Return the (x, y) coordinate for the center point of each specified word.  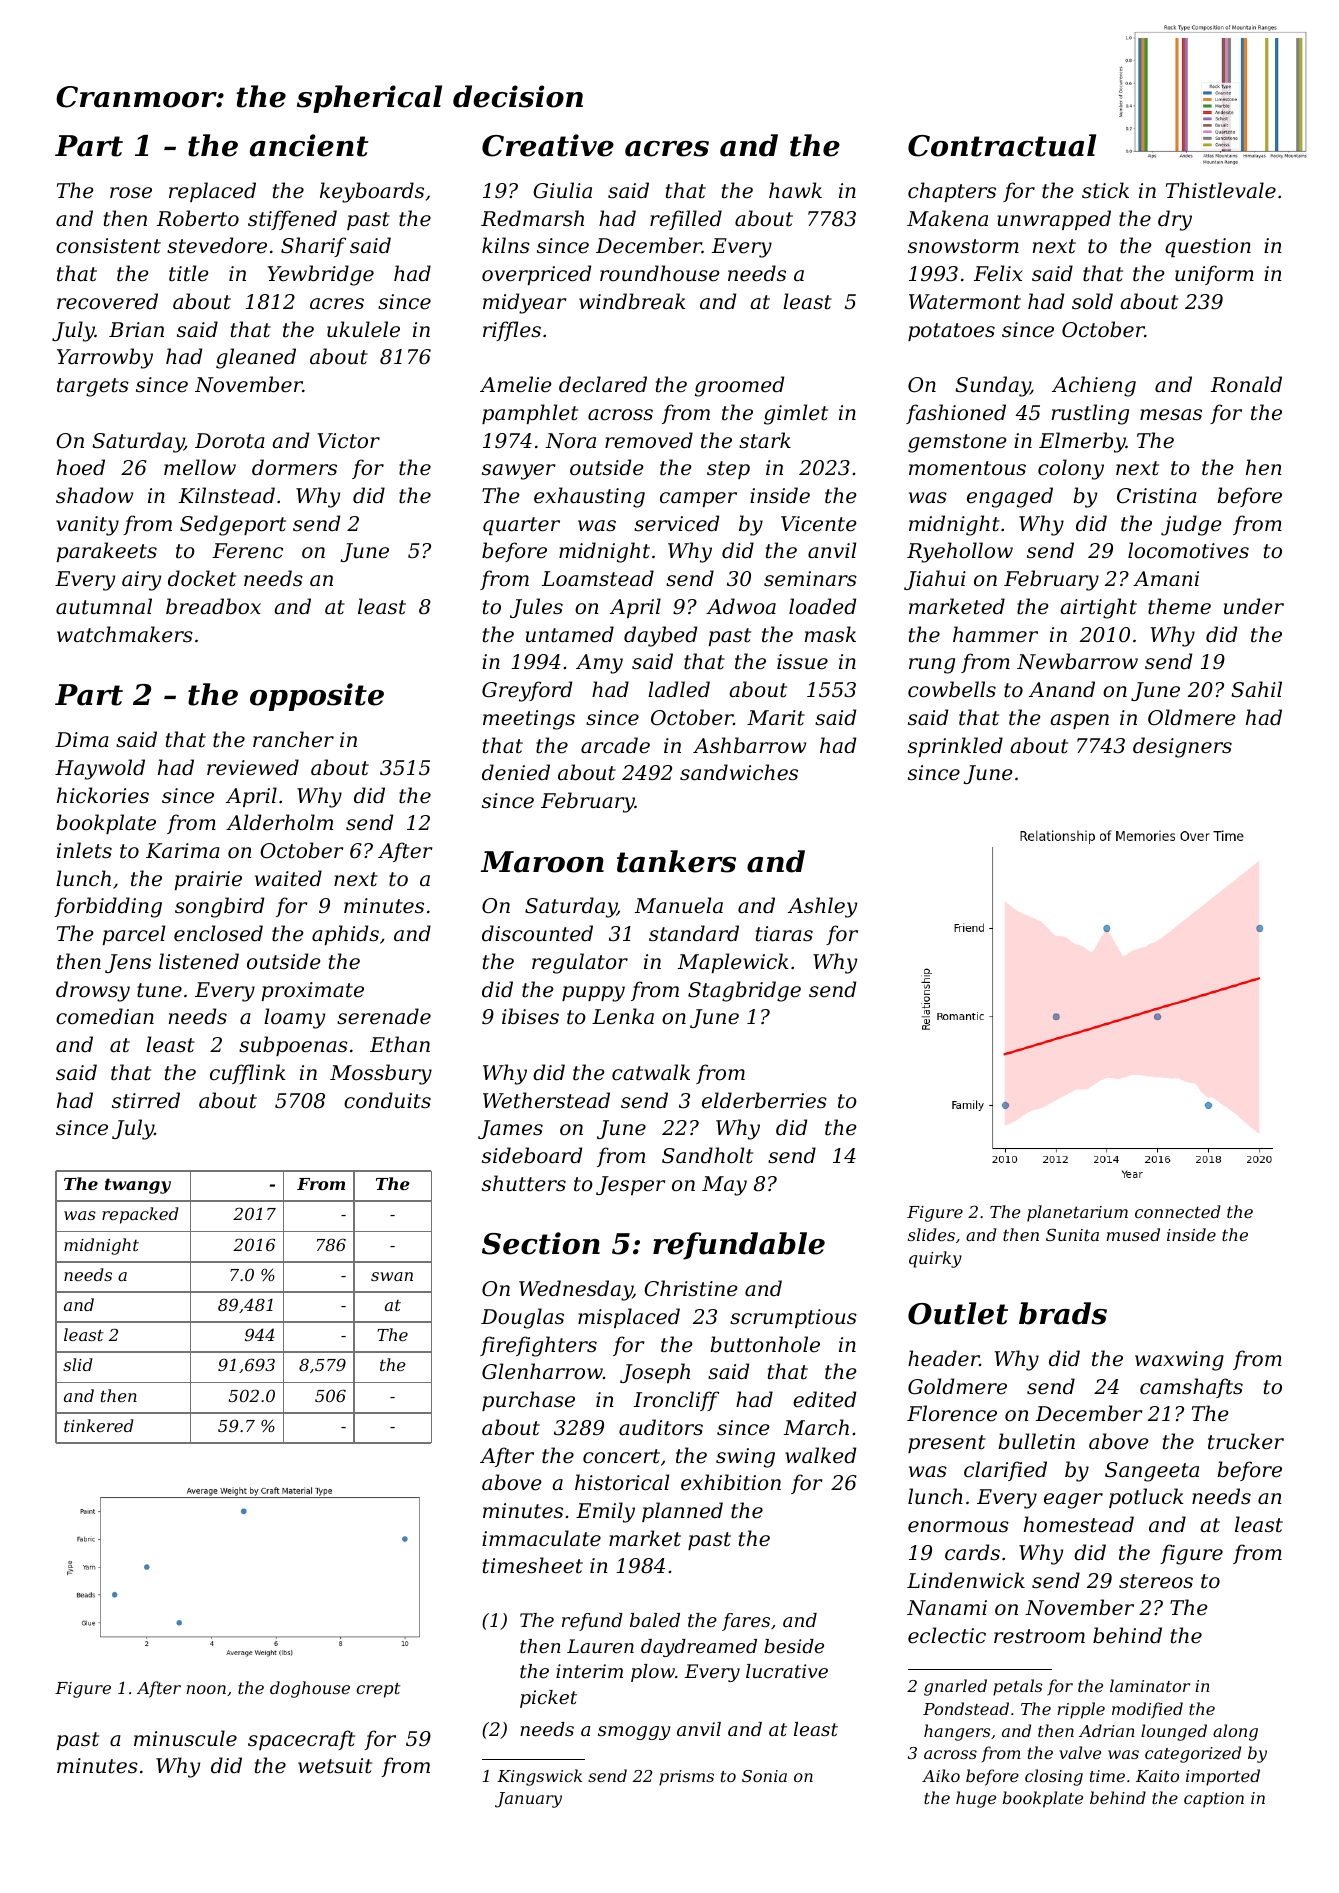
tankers (676, 861)
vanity (88, 526)
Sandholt (707, 1155)
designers (1182, 747)
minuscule (185, 1738)
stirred (146, 1100)
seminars (810, 578)
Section (541, 1243)
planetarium (1077, 1213)
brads (1063, 1313)
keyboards (372, 192)
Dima (82, 740)
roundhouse (659, 273)
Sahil (1256, 689)
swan (392, 1276)
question (1208, 247)
